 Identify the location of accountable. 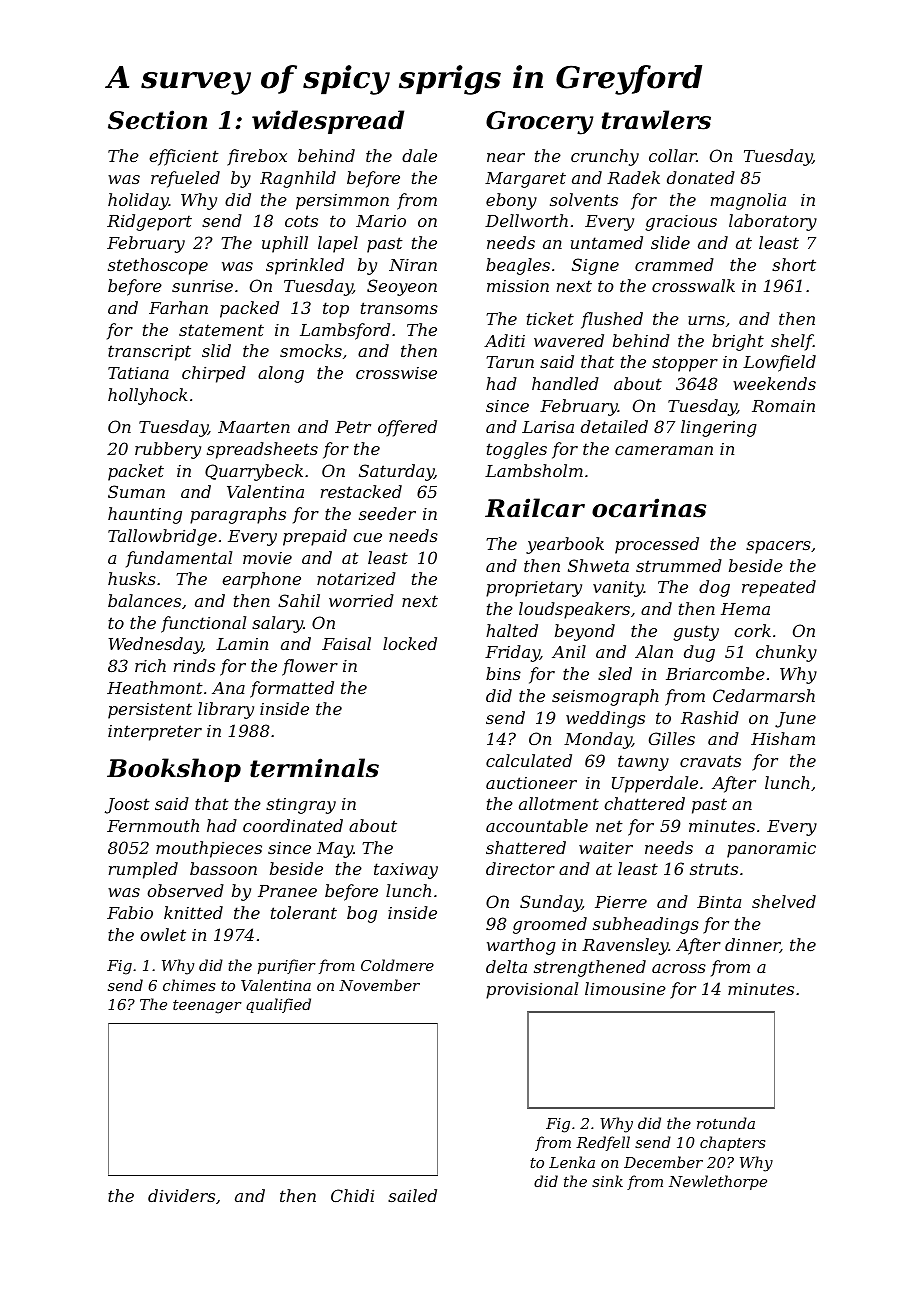
(537, 825).
